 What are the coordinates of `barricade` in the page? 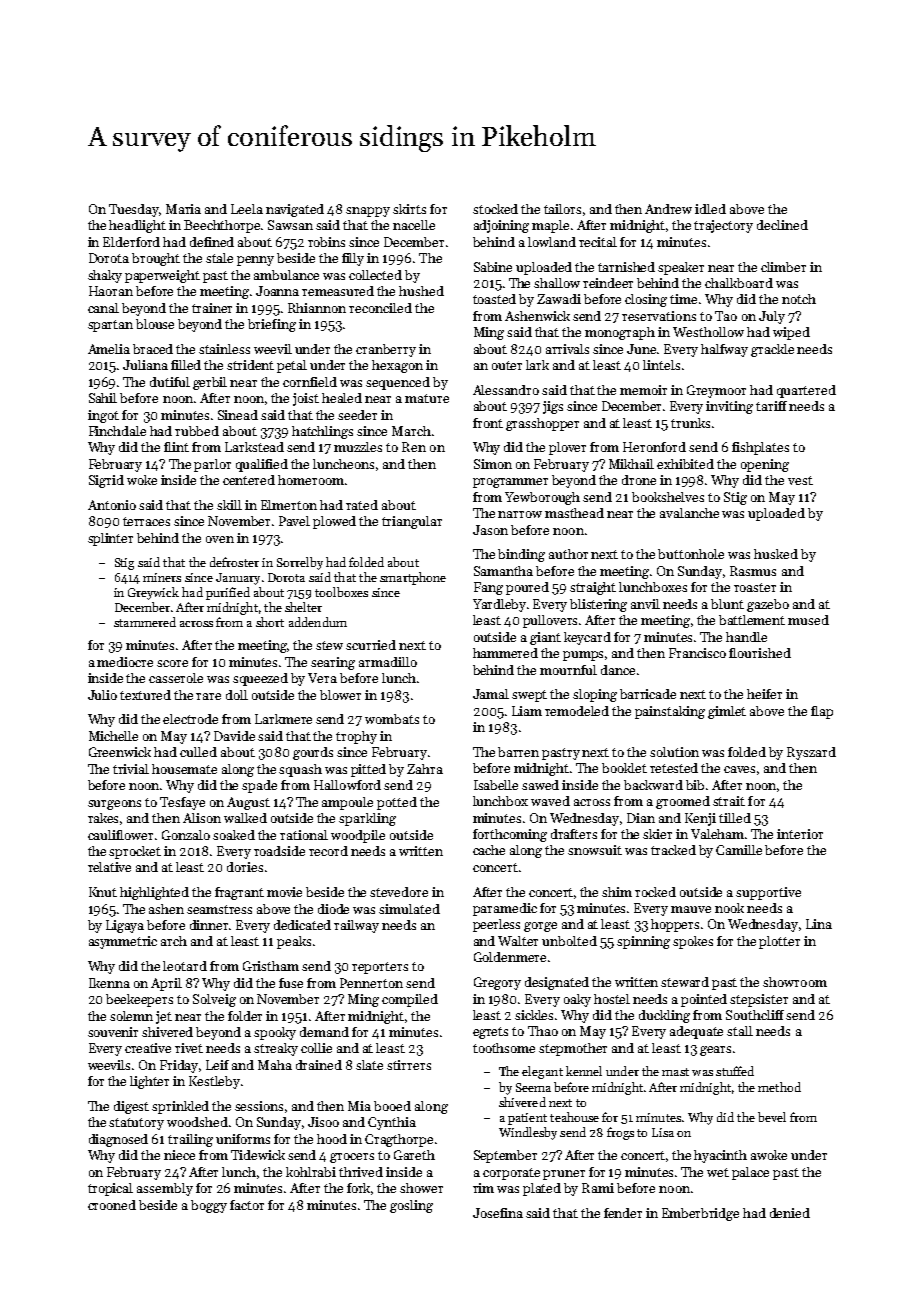 It's located at (648, 694).
